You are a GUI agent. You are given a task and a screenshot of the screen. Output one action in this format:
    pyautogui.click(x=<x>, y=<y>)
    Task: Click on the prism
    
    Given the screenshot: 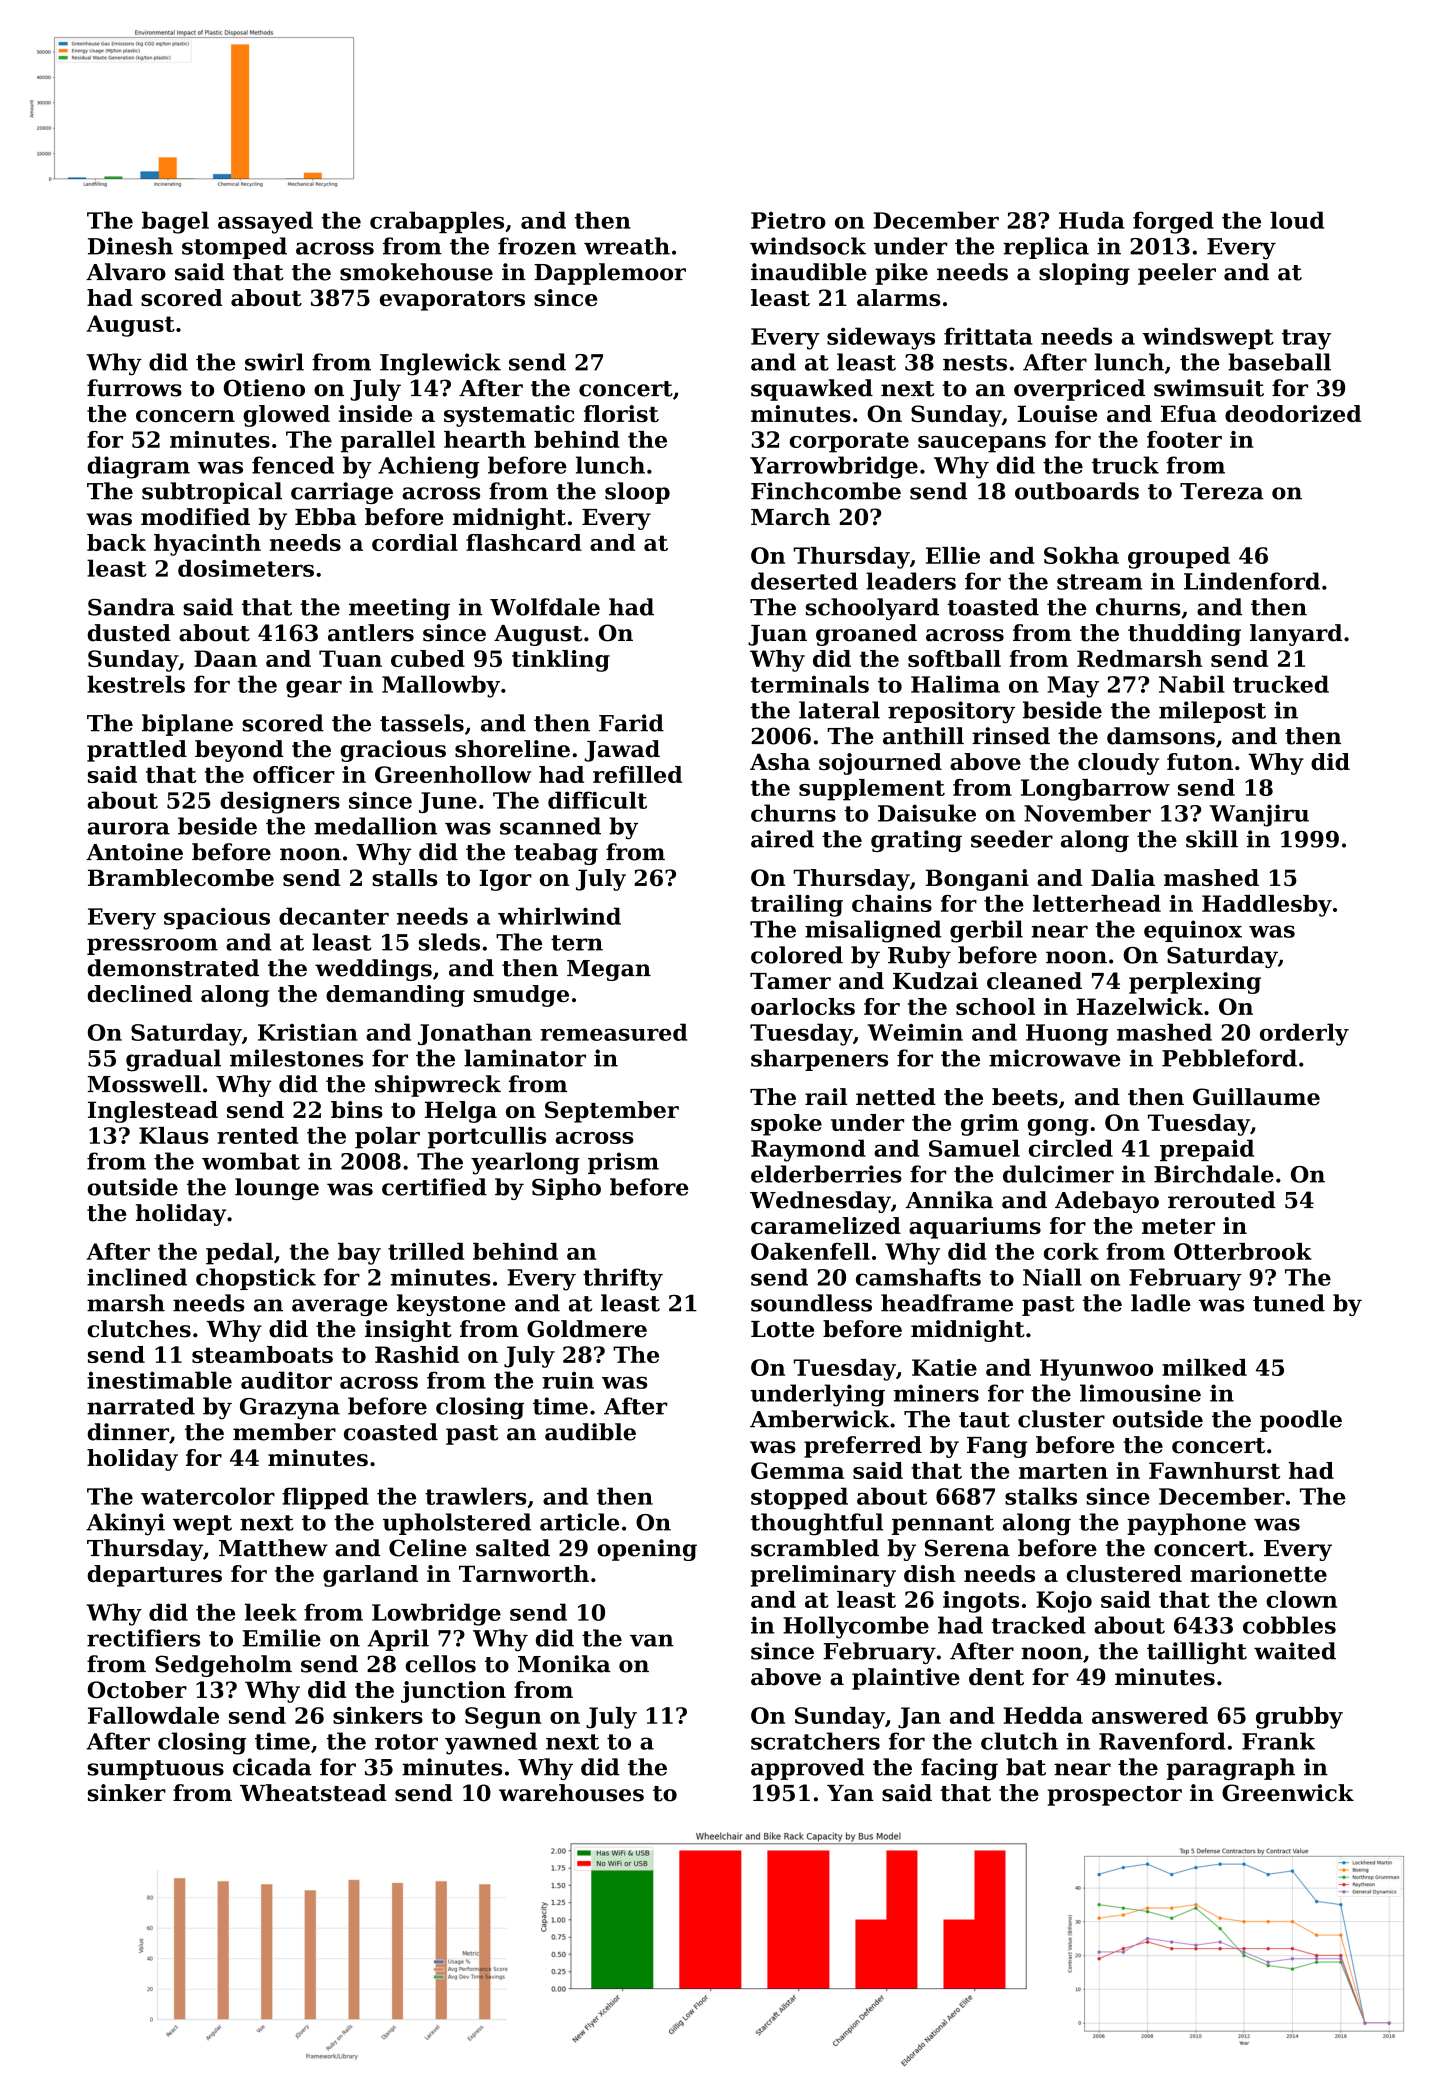 What is the action you would take?
    pyautogui.click(x=623, y=1163)
